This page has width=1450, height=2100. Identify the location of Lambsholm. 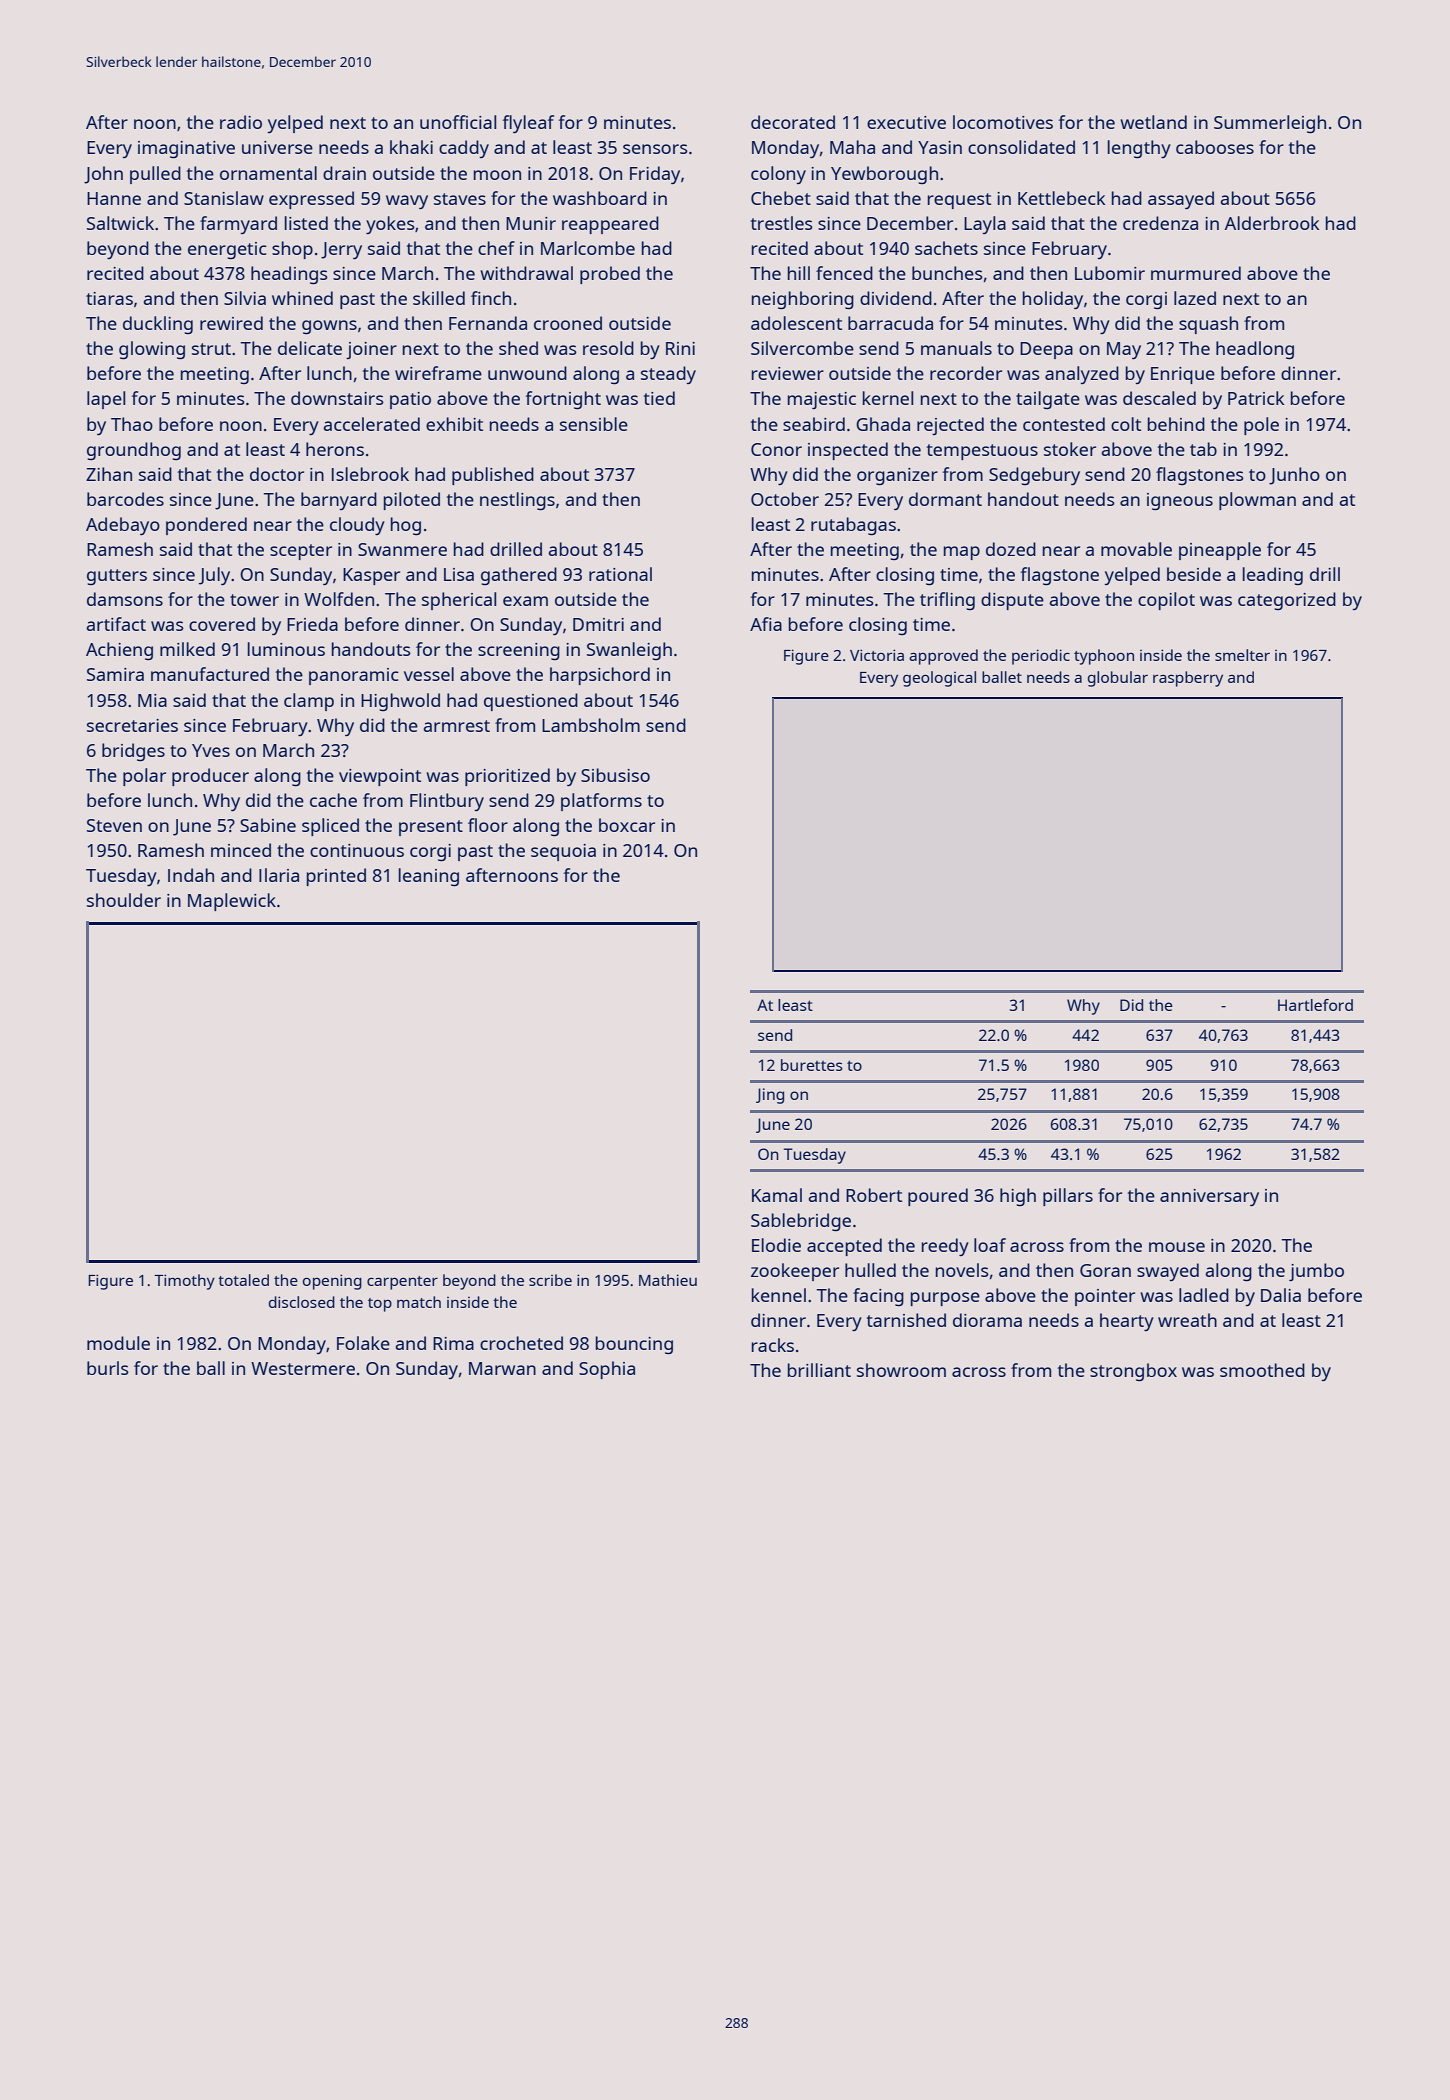
(591, 725).
